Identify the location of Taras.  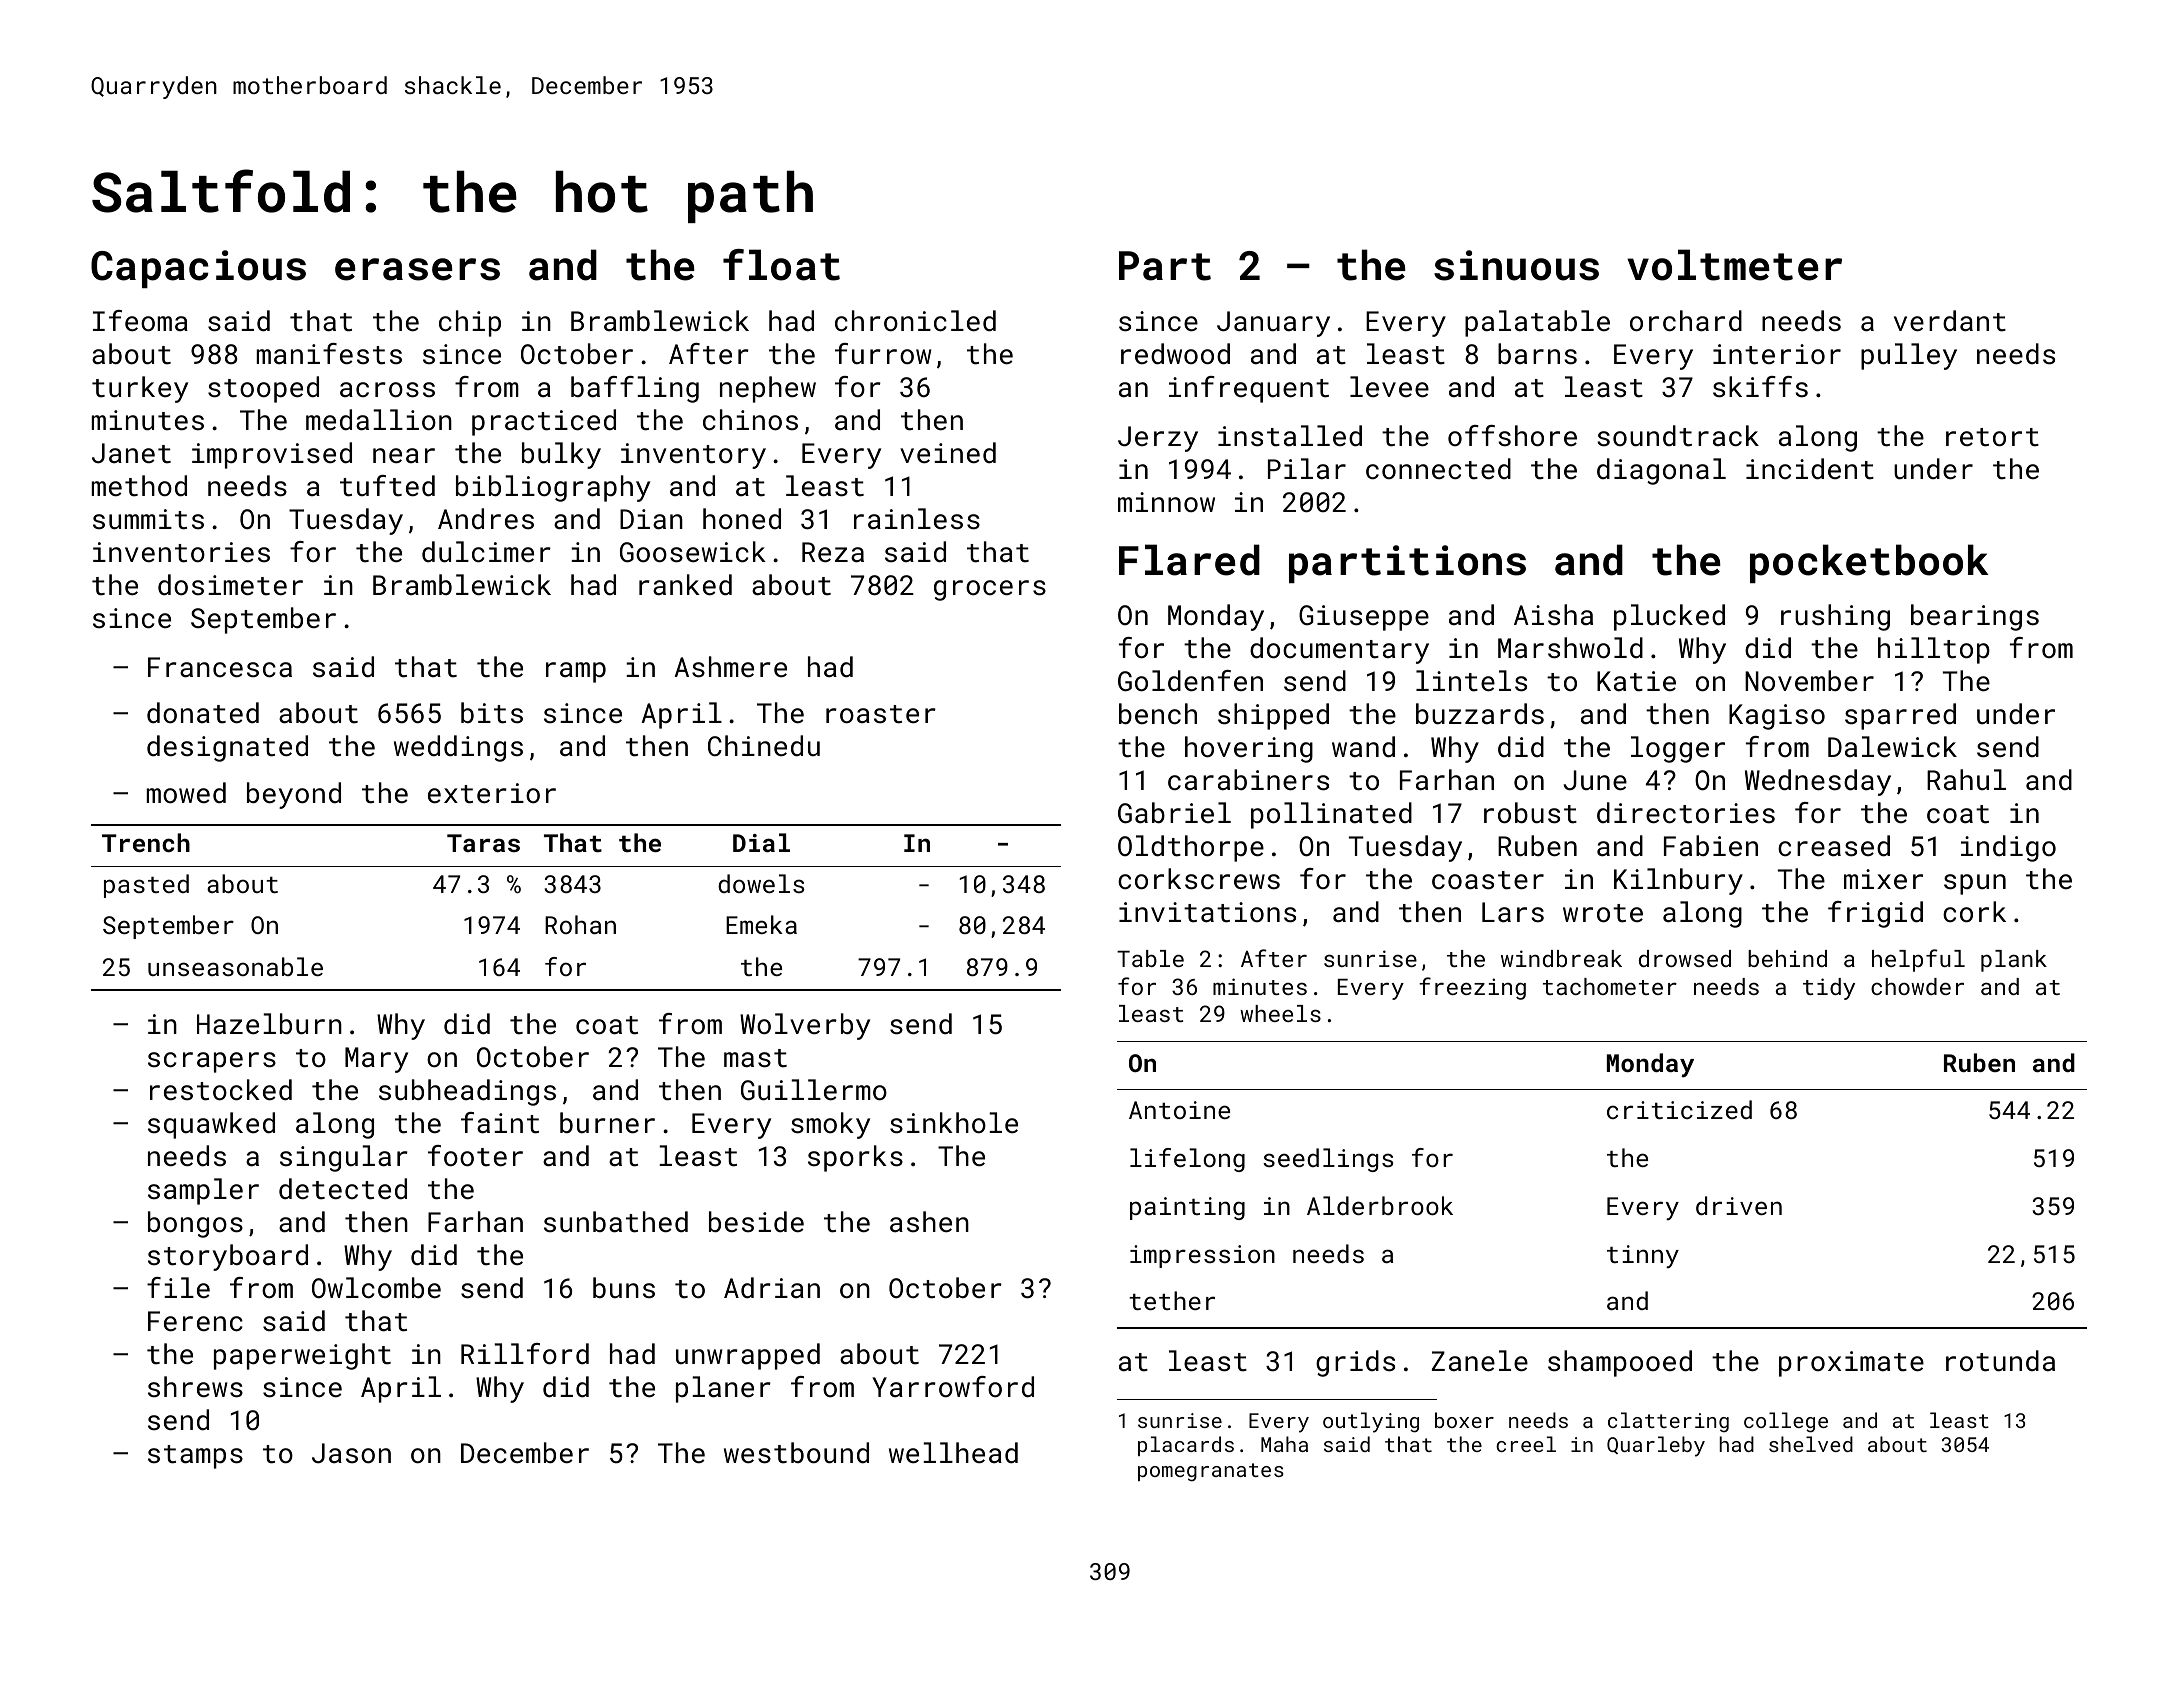
(483, 843).
